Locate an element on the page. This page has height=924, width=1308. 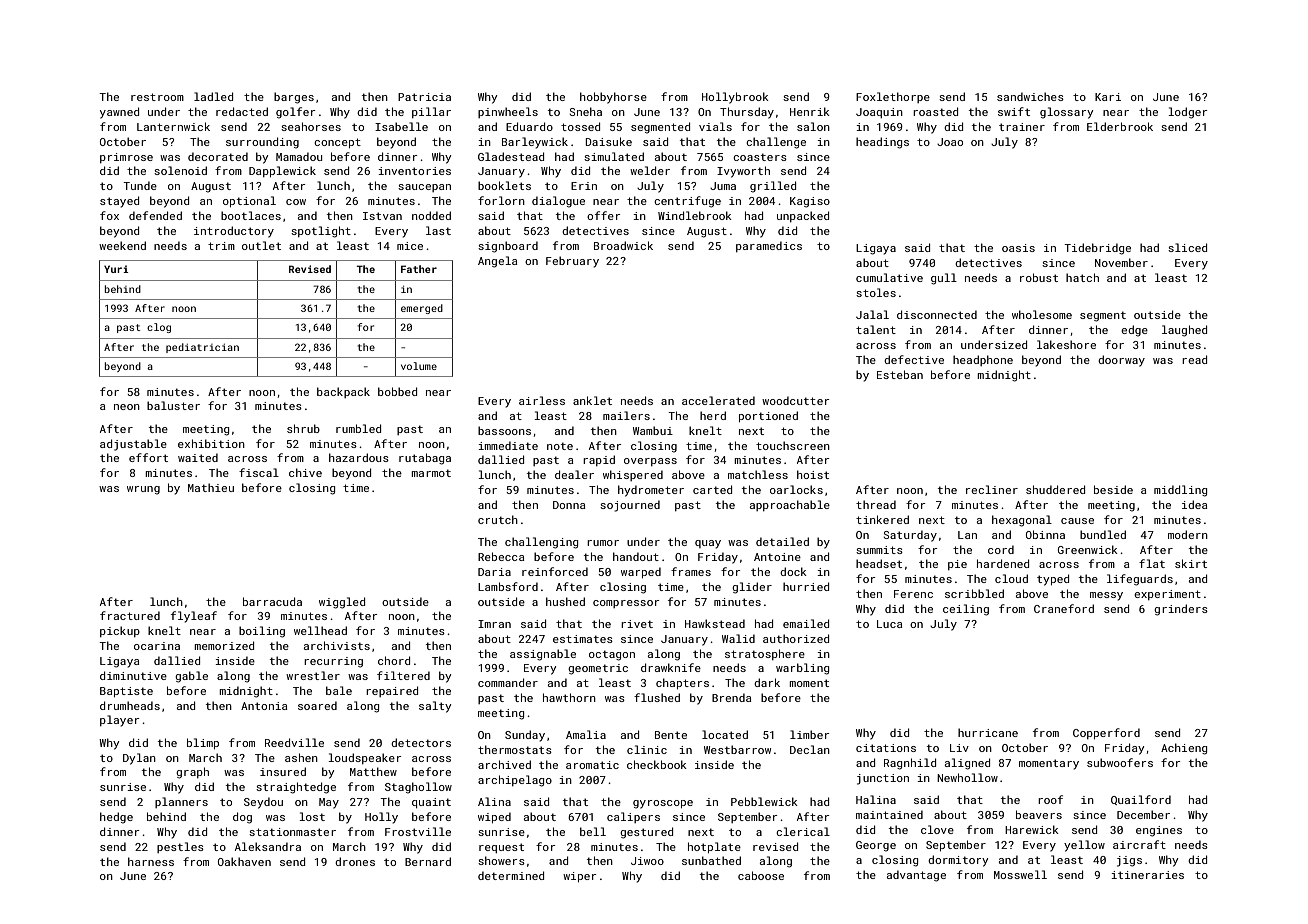
Copperford is located at coordinates (1106, 733).
